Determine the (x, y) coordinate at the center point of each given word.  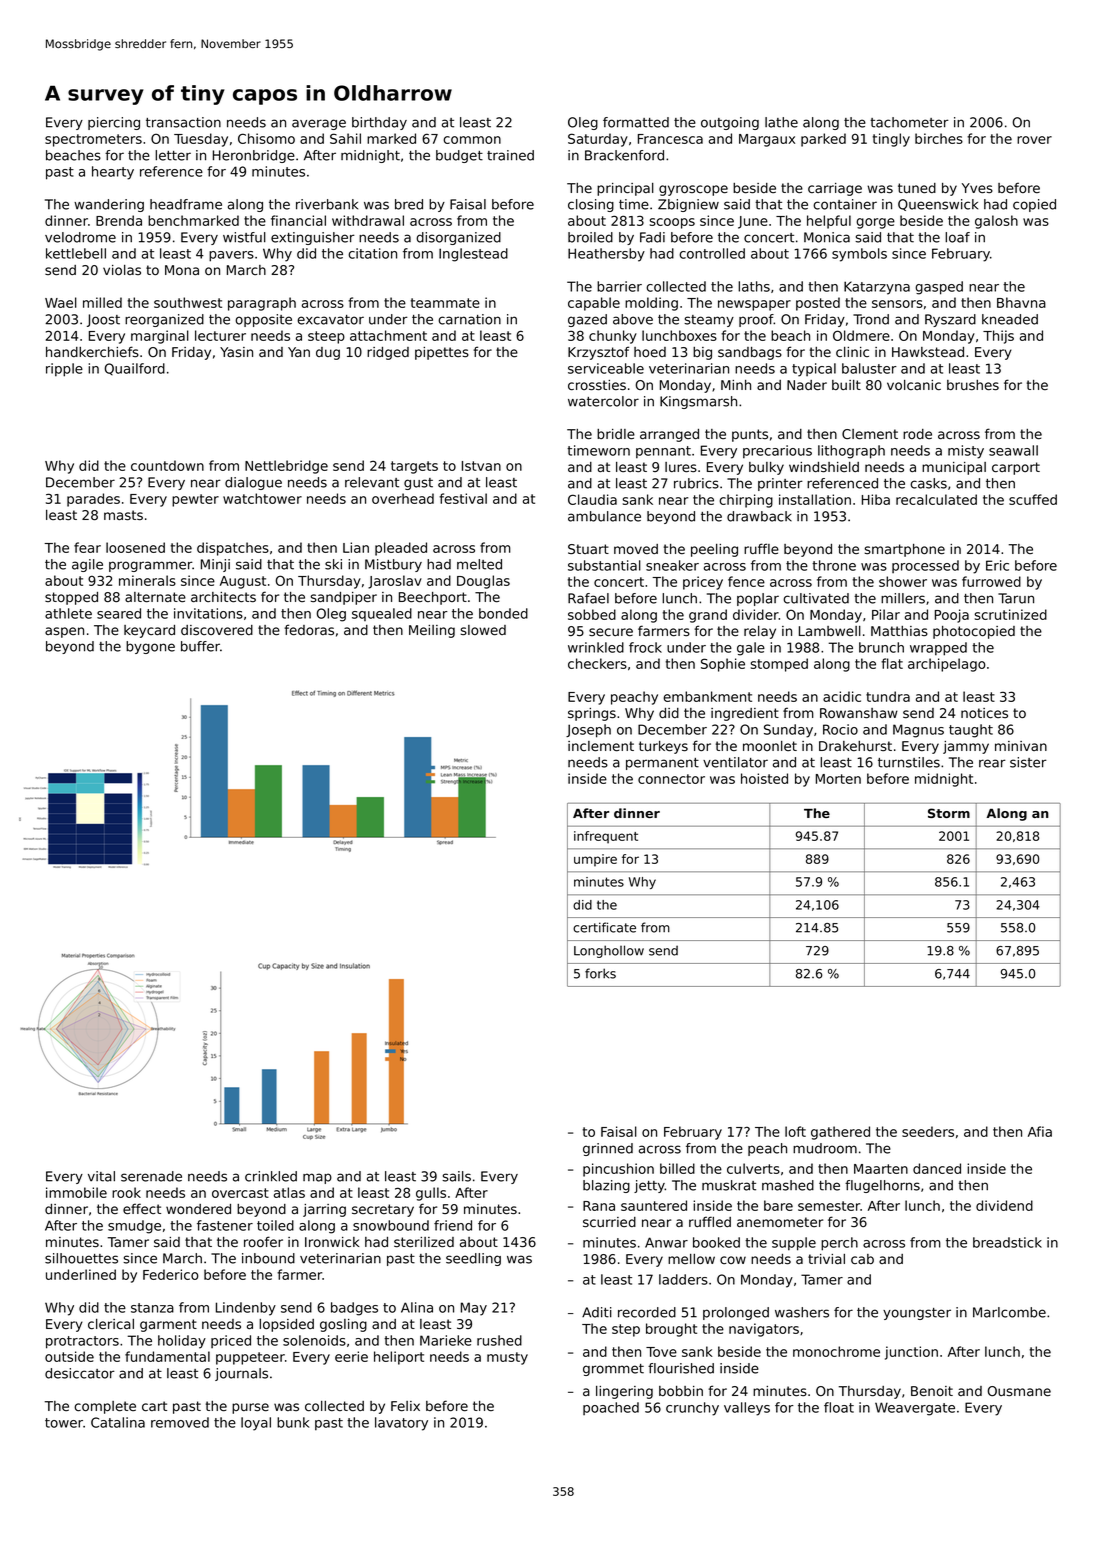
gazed (587, 320)
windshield (824, 467)
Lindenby (246, 1309)
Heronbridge (254, 156)
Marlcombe (1009, 1312)
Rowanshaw (859, 713)
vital (101, 1176)
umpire (595, 860)
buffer (200, 646)
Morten (838, 779)
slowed (483, 630)
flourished (681, 1368)
